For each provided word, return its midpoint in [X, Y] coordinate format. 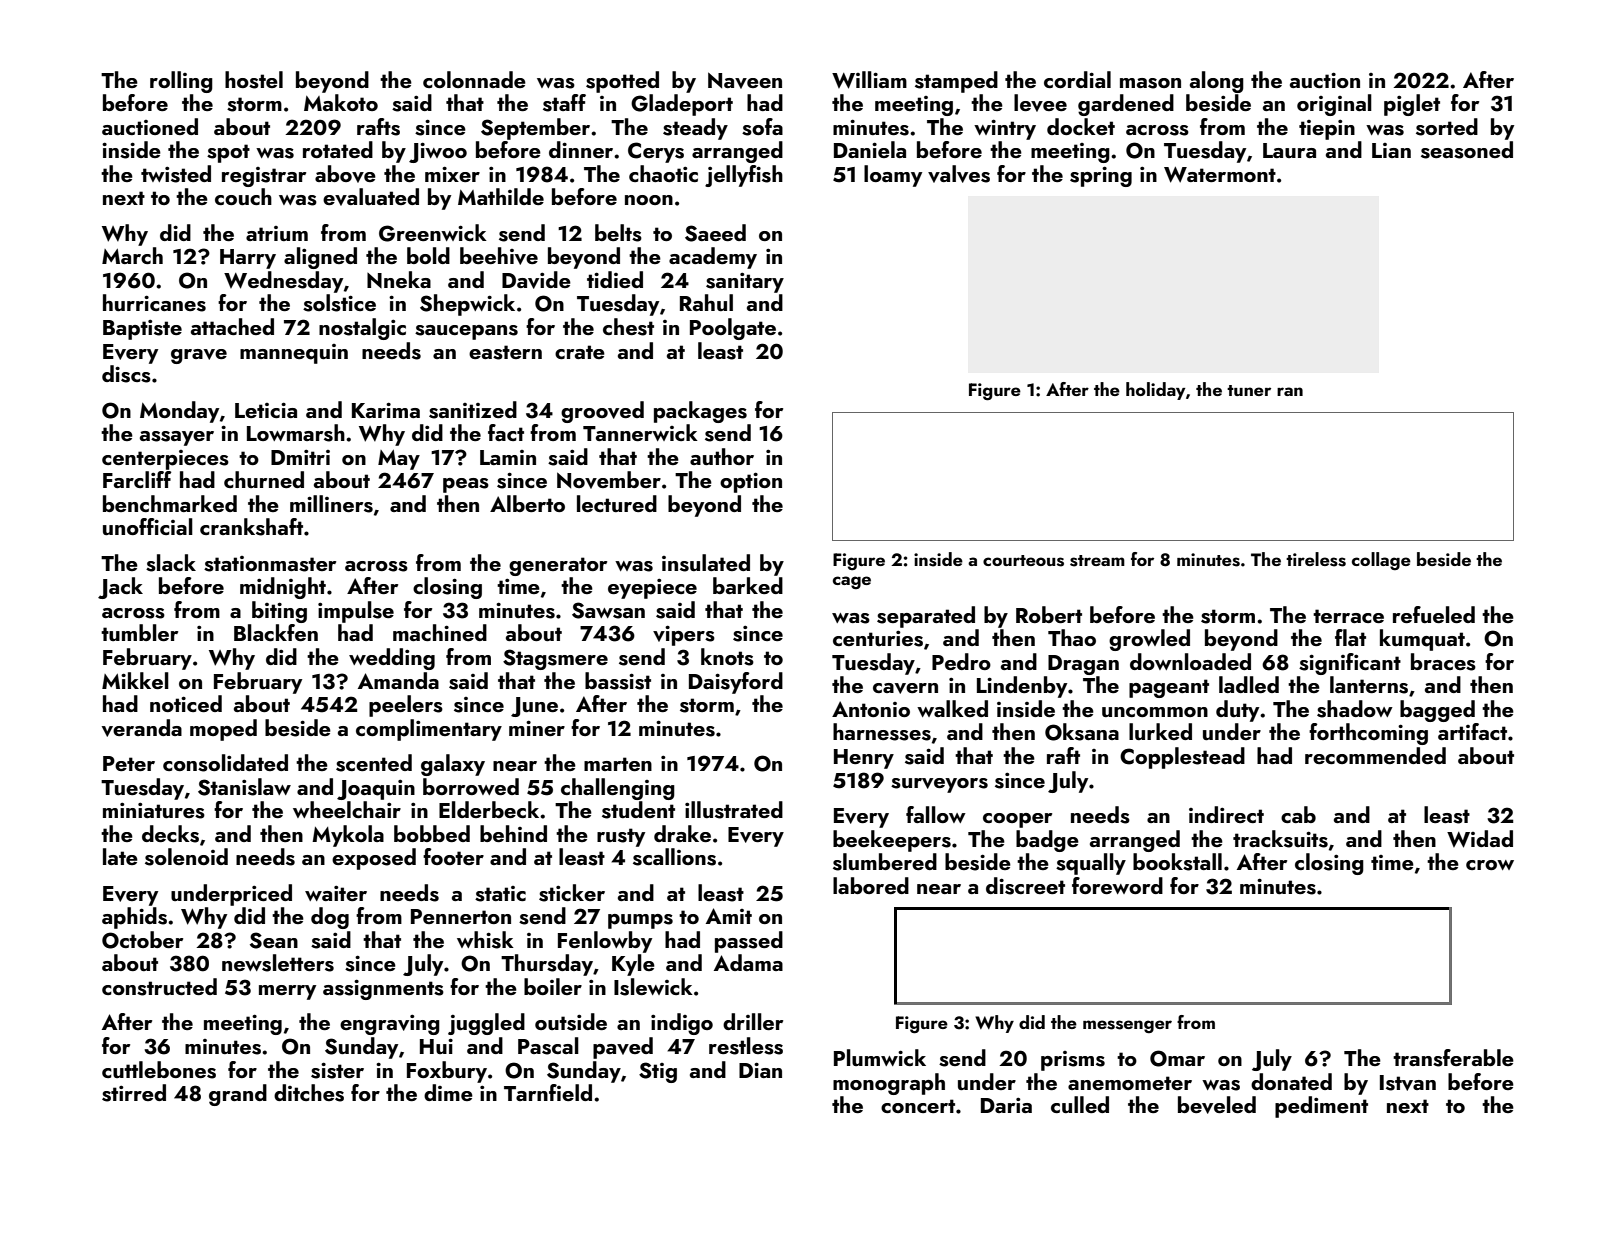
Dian [760, 1070]
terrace [1348, 616]
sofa [762, 127]
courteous [1023, 561]
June [534, 707]
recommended [1375, 755]
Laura [1289, 150]
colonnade [474, 79]
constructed [159, 987]
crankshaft [251, 527]
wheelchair [347, 809]
